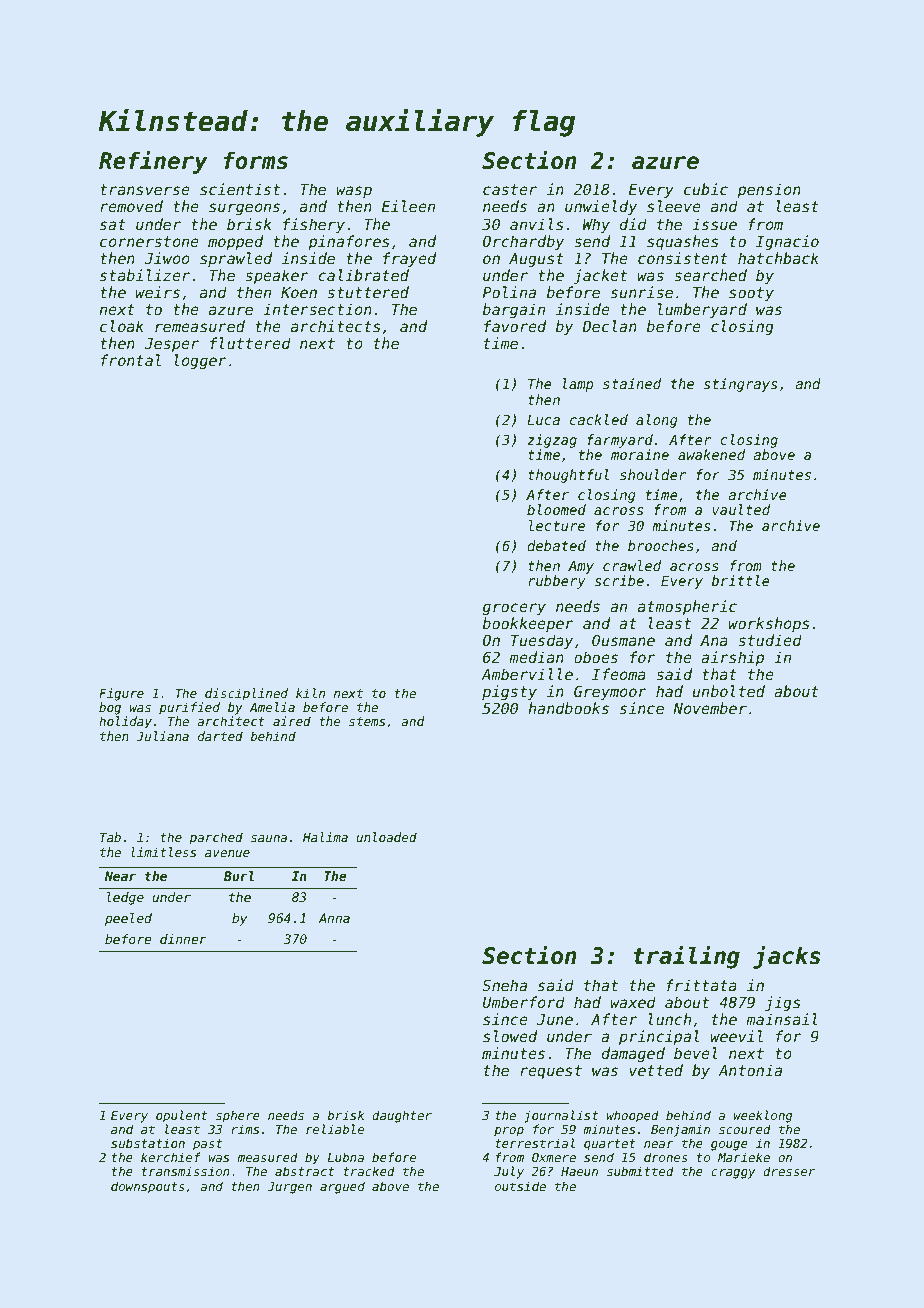  What do you see at coordinates (653, 474) in the screenshot?
I see `shoulder` at bounding box center [653, 474].
